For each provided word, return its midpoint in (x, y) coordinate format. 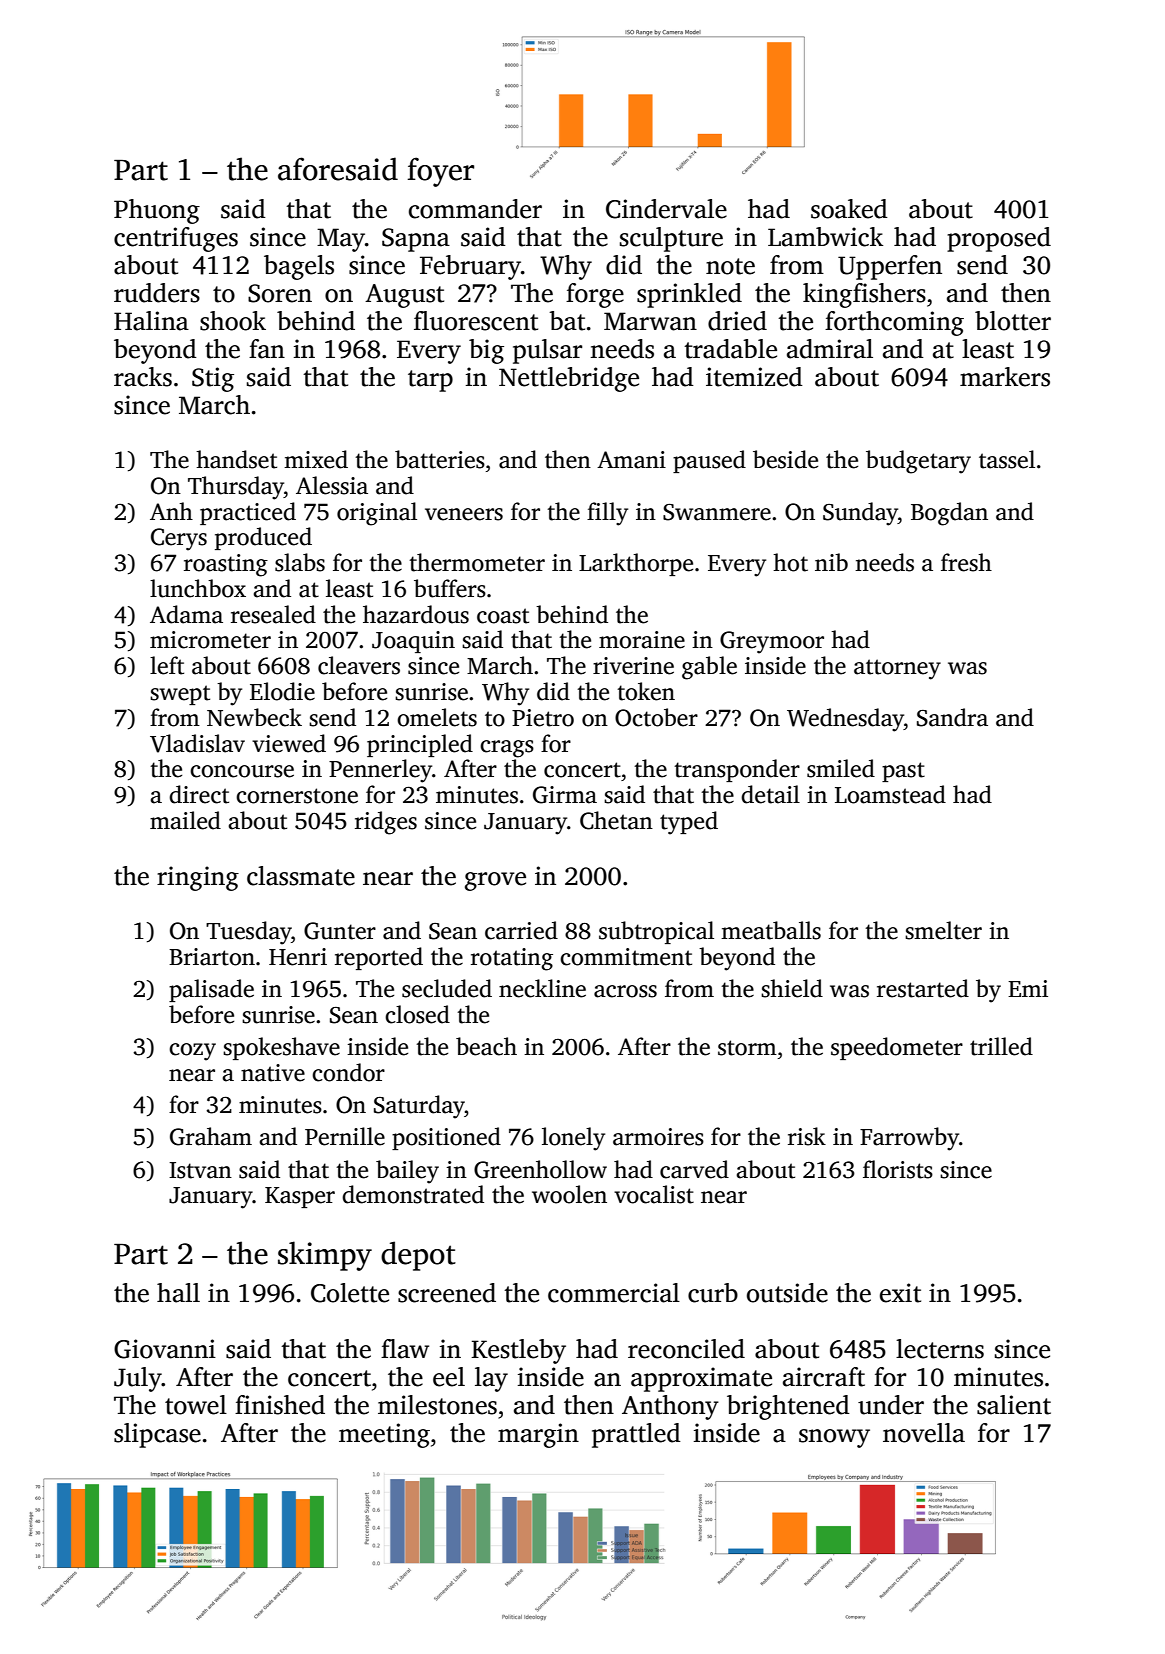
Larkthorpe (636, 564)
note (730, 266)
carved (694, 1169)
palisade (211, 990)
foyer (441, 172)
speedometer (897, 1048)
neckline (542, 988)
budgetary (918, 462)
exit (900, 1293)
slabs (300, 562)
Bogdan (949, 514)
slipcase (157, 1435)
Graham (211, 1136)
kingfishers (864, 295)
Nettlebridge (569, 379)
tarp (430, 381)
